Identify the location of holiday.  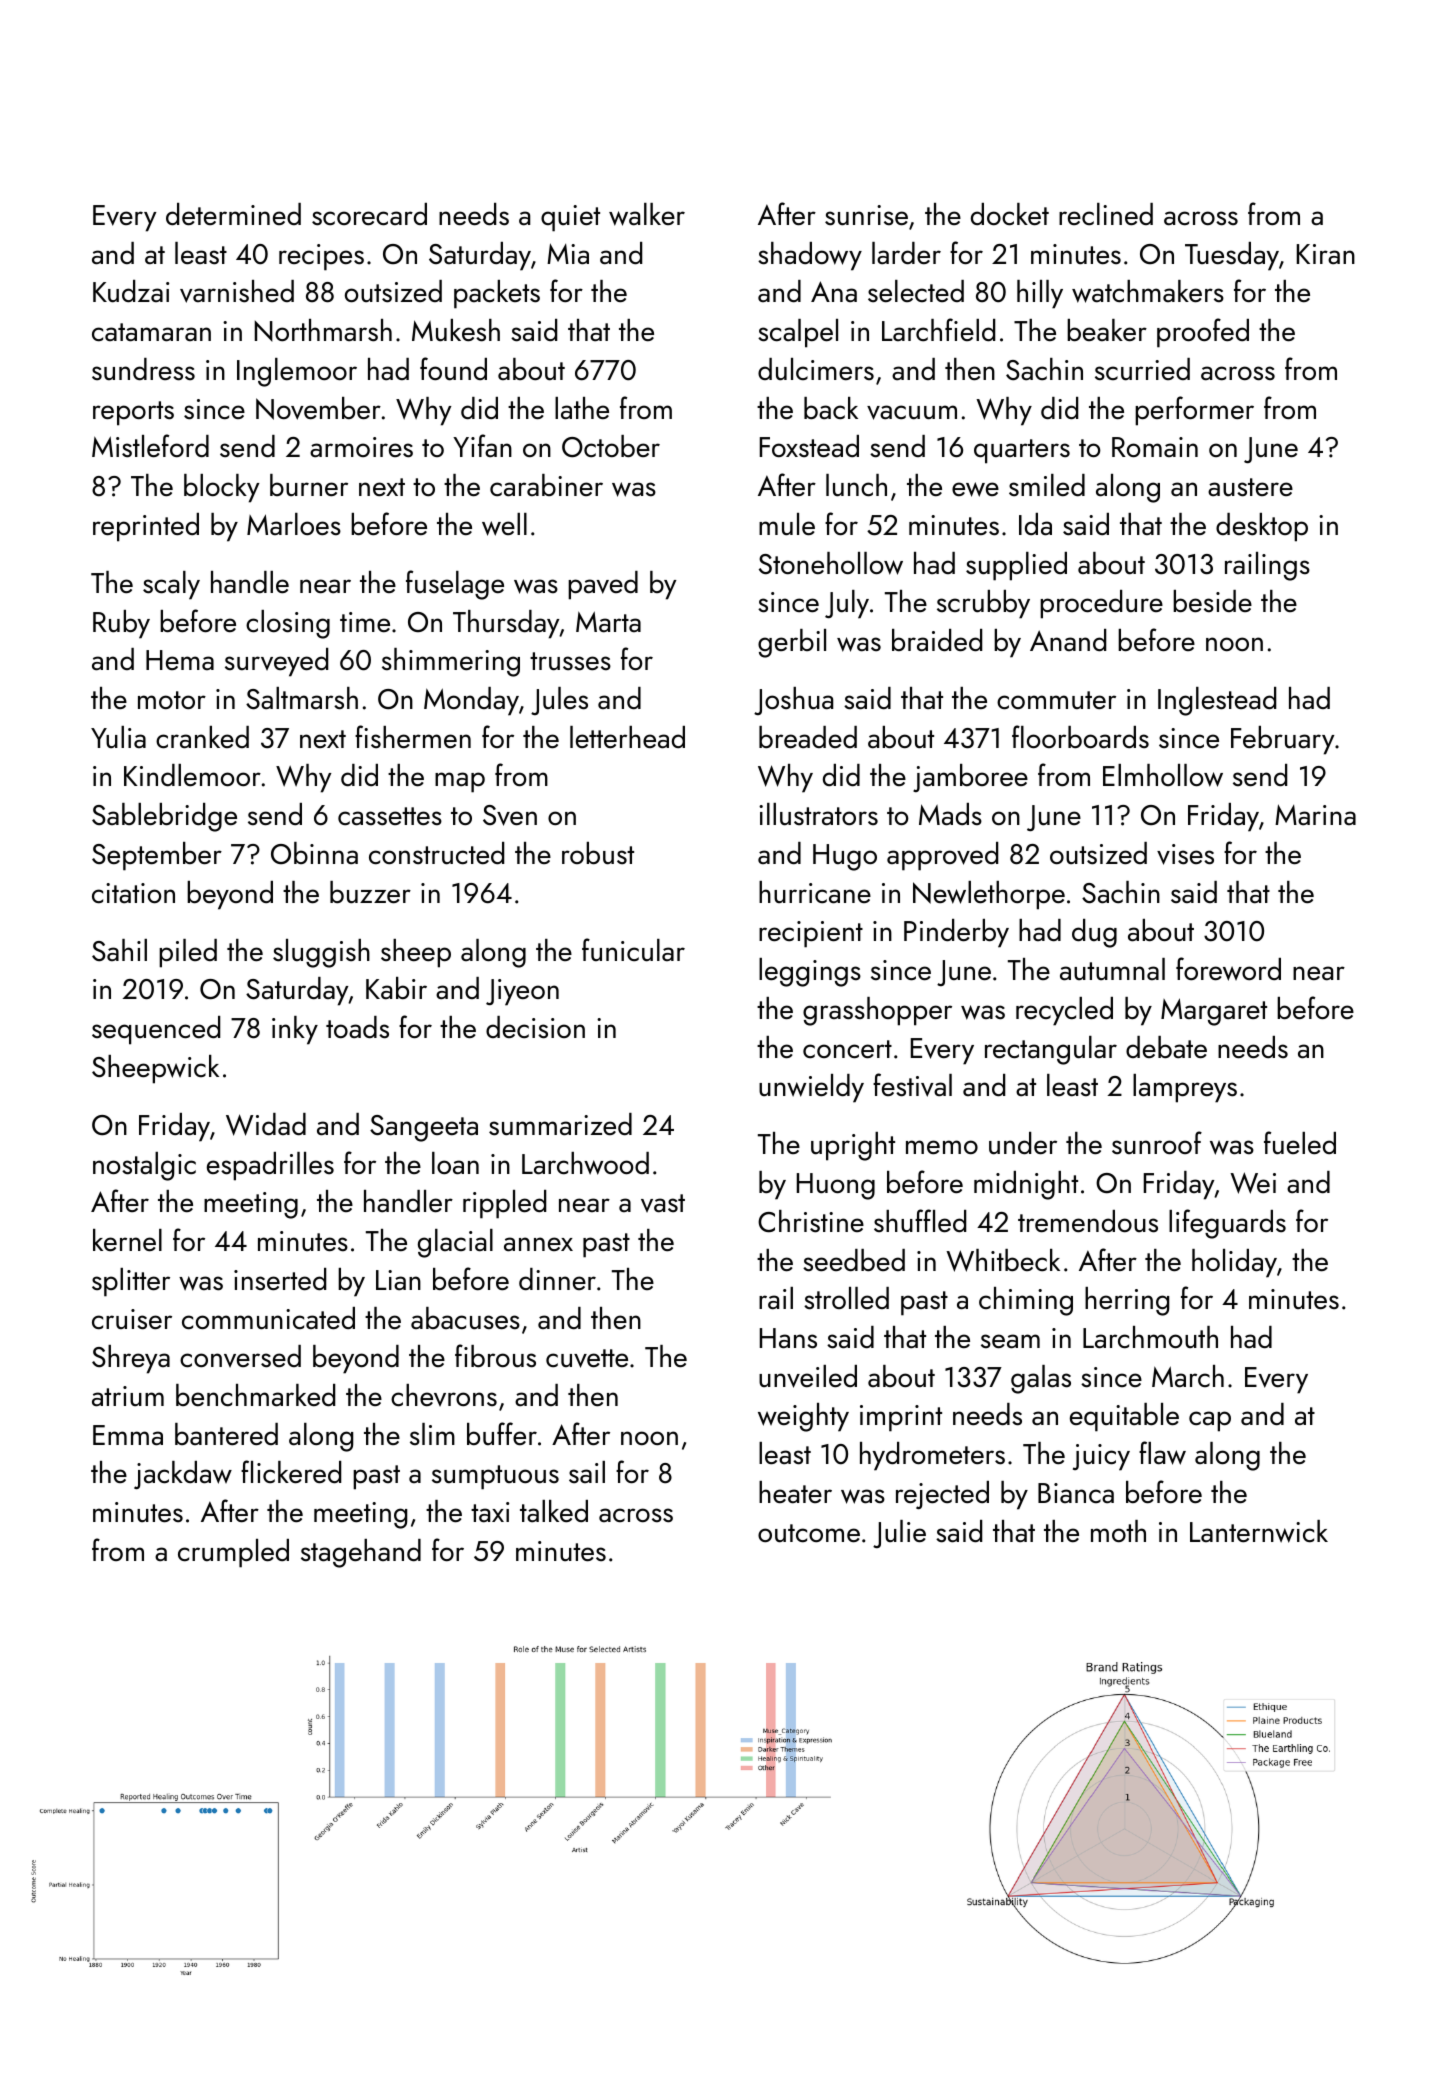
(1234, 1263).
